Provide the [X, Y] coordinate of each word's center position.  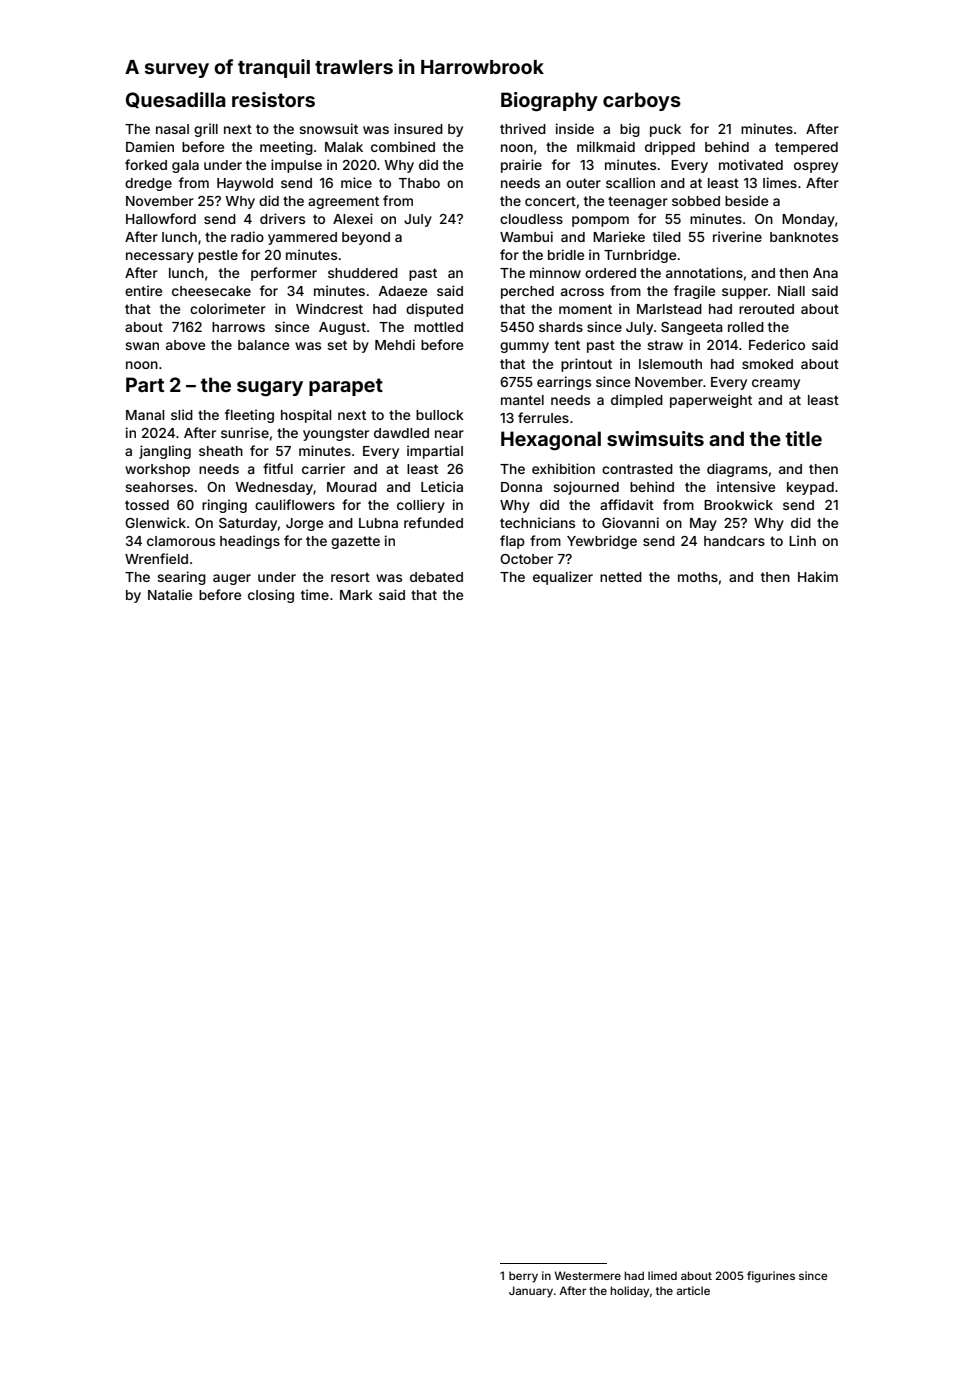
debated [436, 577]
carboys [642, 101]
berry [523, 1277]
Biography [549, 102]
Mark [356, 595]
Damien [150, 146]
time [315, 594]
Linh [802, 540]
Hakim [818, 576]
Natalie [170, 594]
